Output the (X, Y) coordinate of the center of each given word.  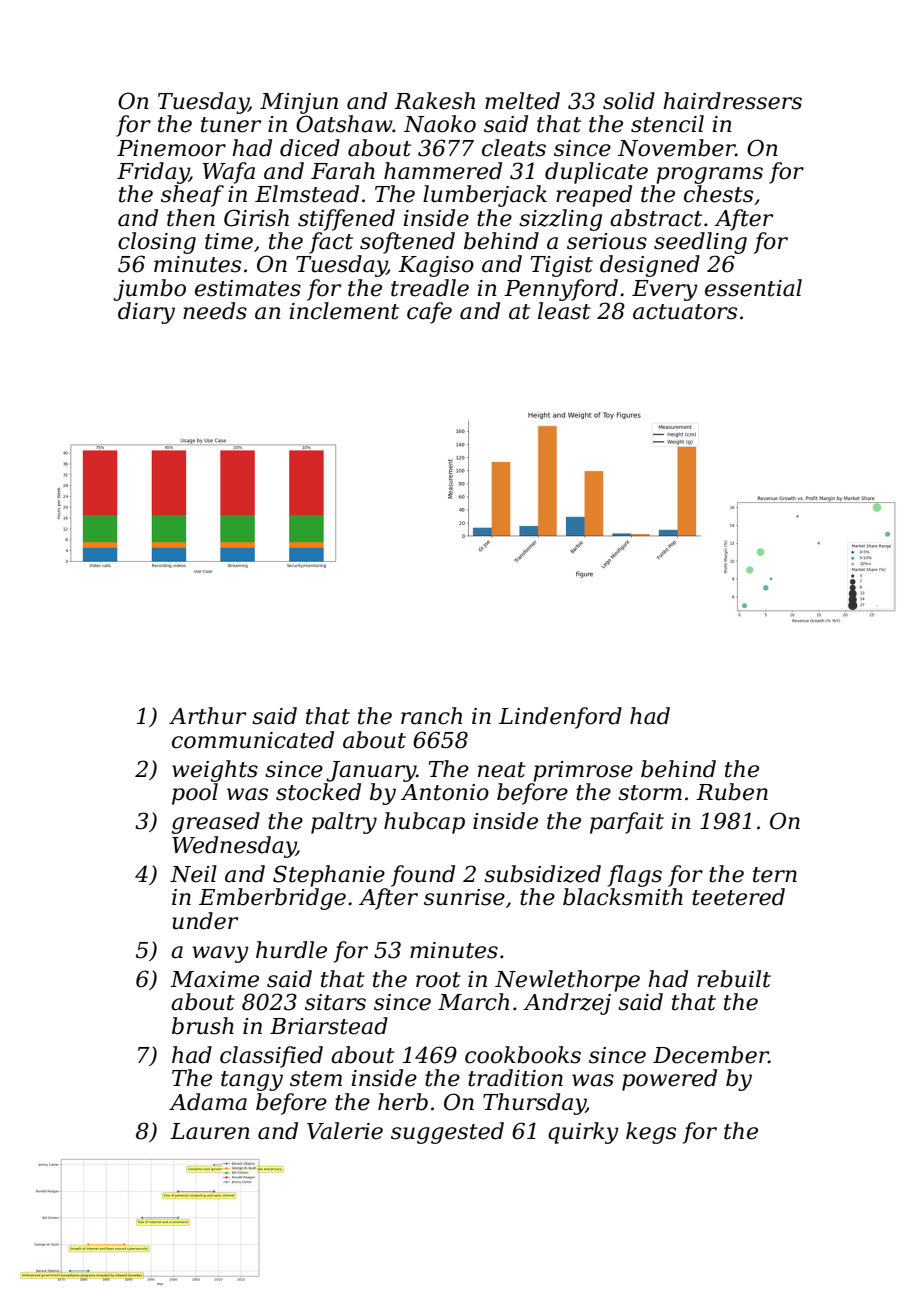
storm (650, 793)
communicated (253, 740)
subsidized (542, 874)
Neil (193, 874)
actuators (685, 312)
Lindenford (560, 718)
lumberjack (485, 196)
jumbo (149, 290)
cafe (429, 313)
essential (753, 288)
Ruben (732, 792)
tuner (231, 125)
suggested (447, 1133)
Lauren (210, 1131)
